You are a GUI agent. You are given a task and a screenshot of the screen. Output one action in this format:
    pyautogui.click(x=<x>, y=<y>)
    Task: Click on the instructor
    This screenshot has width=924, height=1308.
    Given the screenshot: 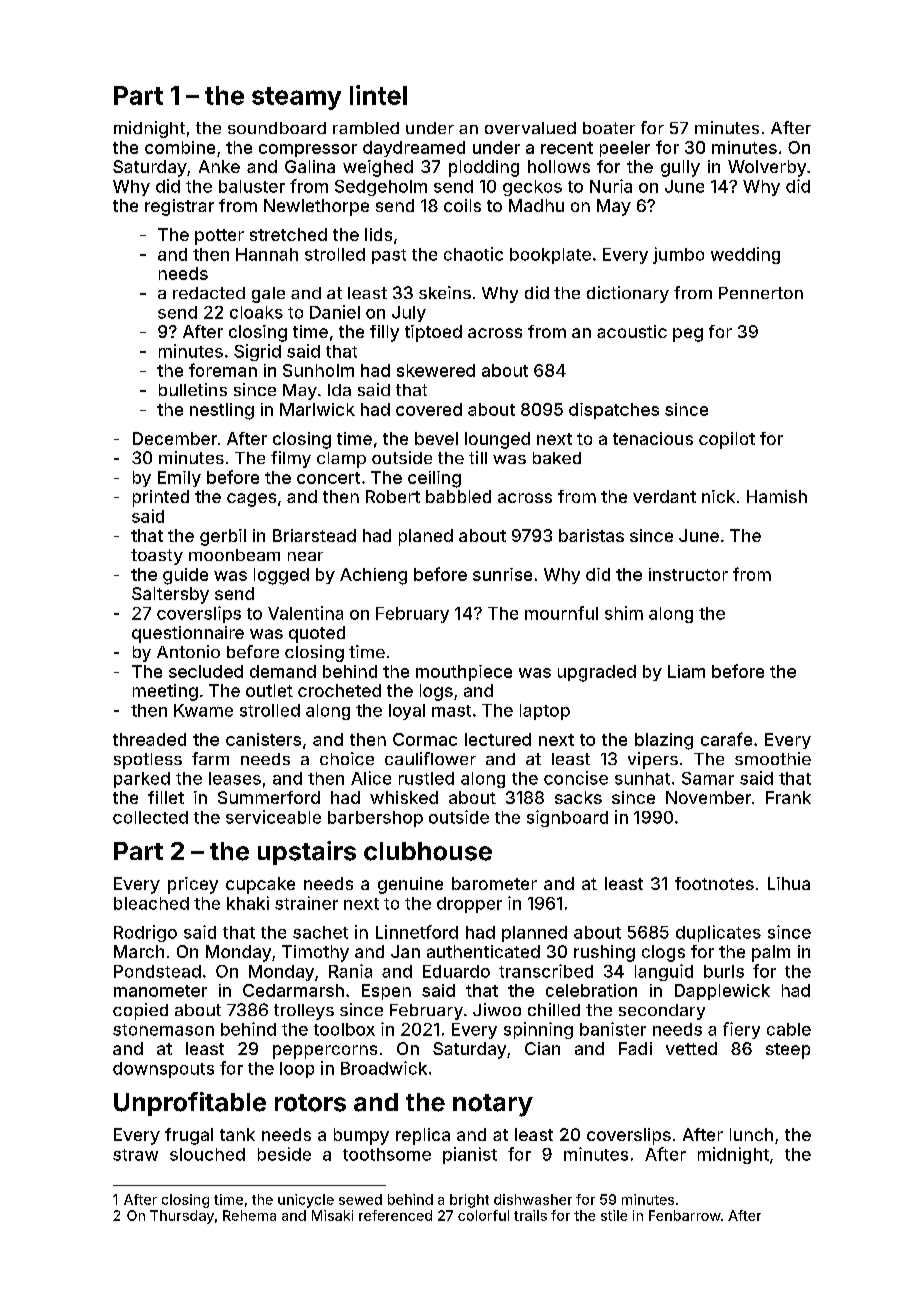 What is the action you would take?
    pyautogui.click(x=688, y=574)
